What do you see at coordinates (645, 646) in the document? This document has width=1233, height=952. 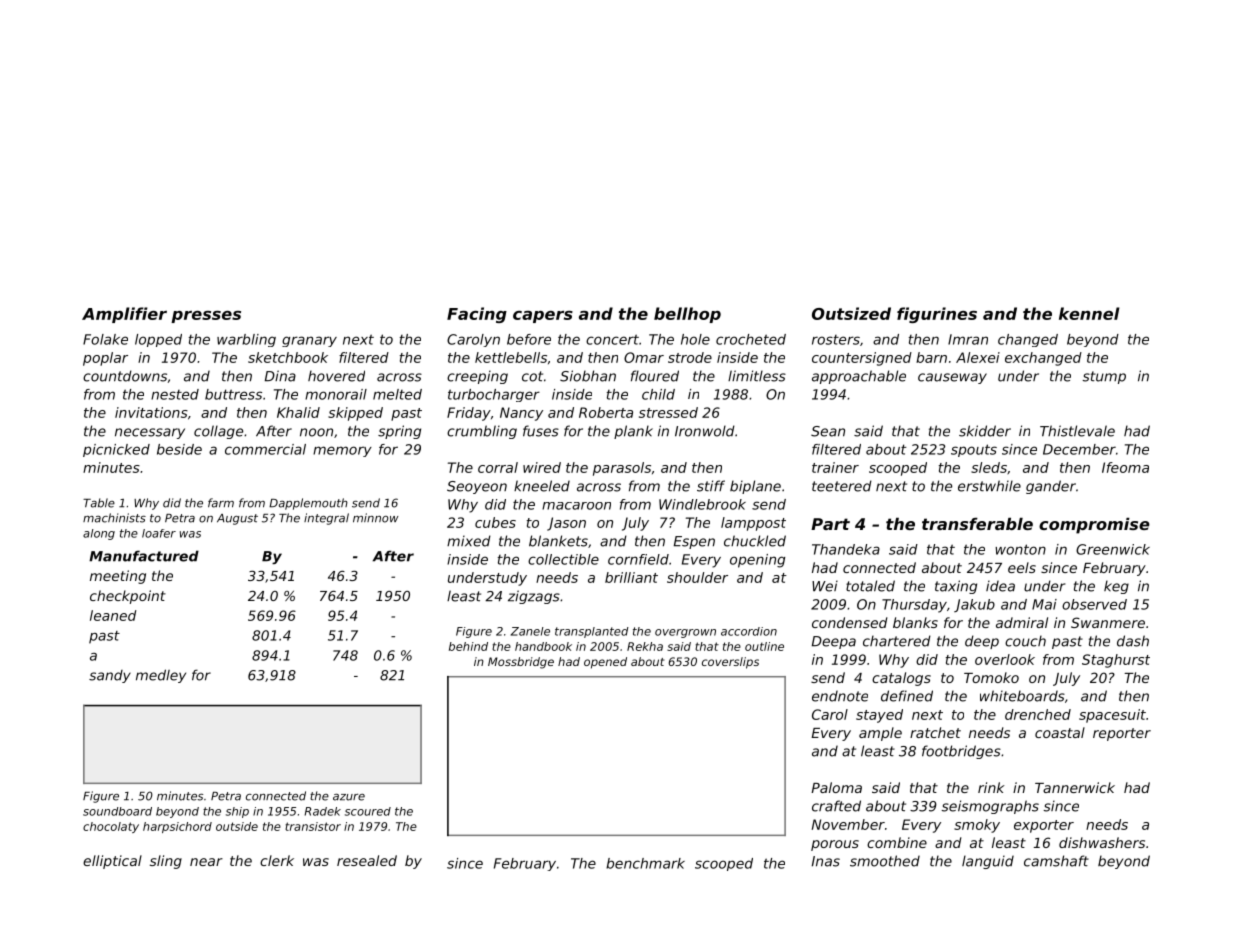 I see `Rekha` at bounding box center [645, 646].
